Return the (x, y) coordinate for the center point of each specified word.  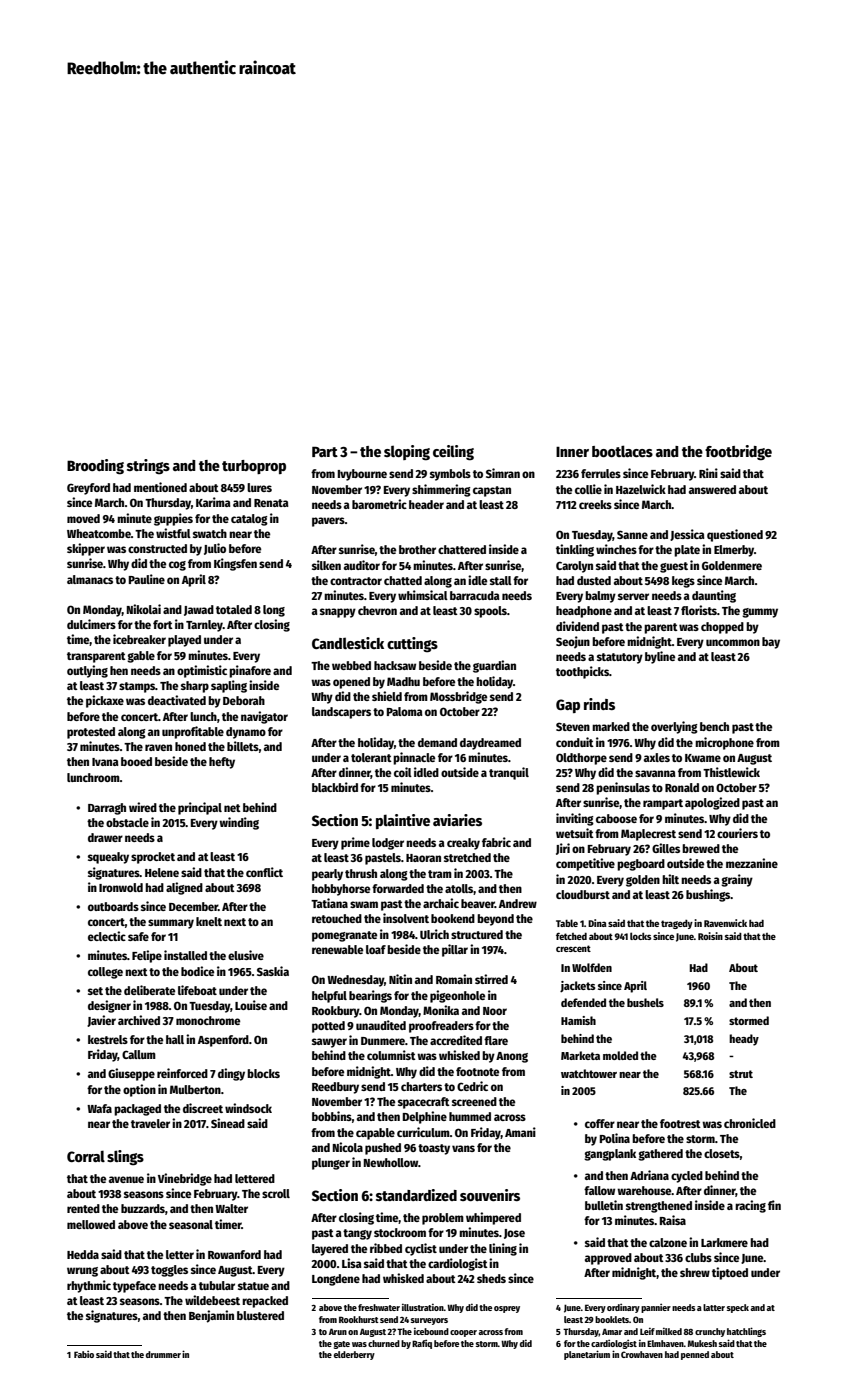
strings (148, 467)
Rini (708, 473)
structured (477, 934)
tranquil (509, 773)
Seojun (573, 642)
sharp (195, 687)
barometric (379, 504)
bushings (708, 895)
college (105, 973)
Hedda (83, 1254)
